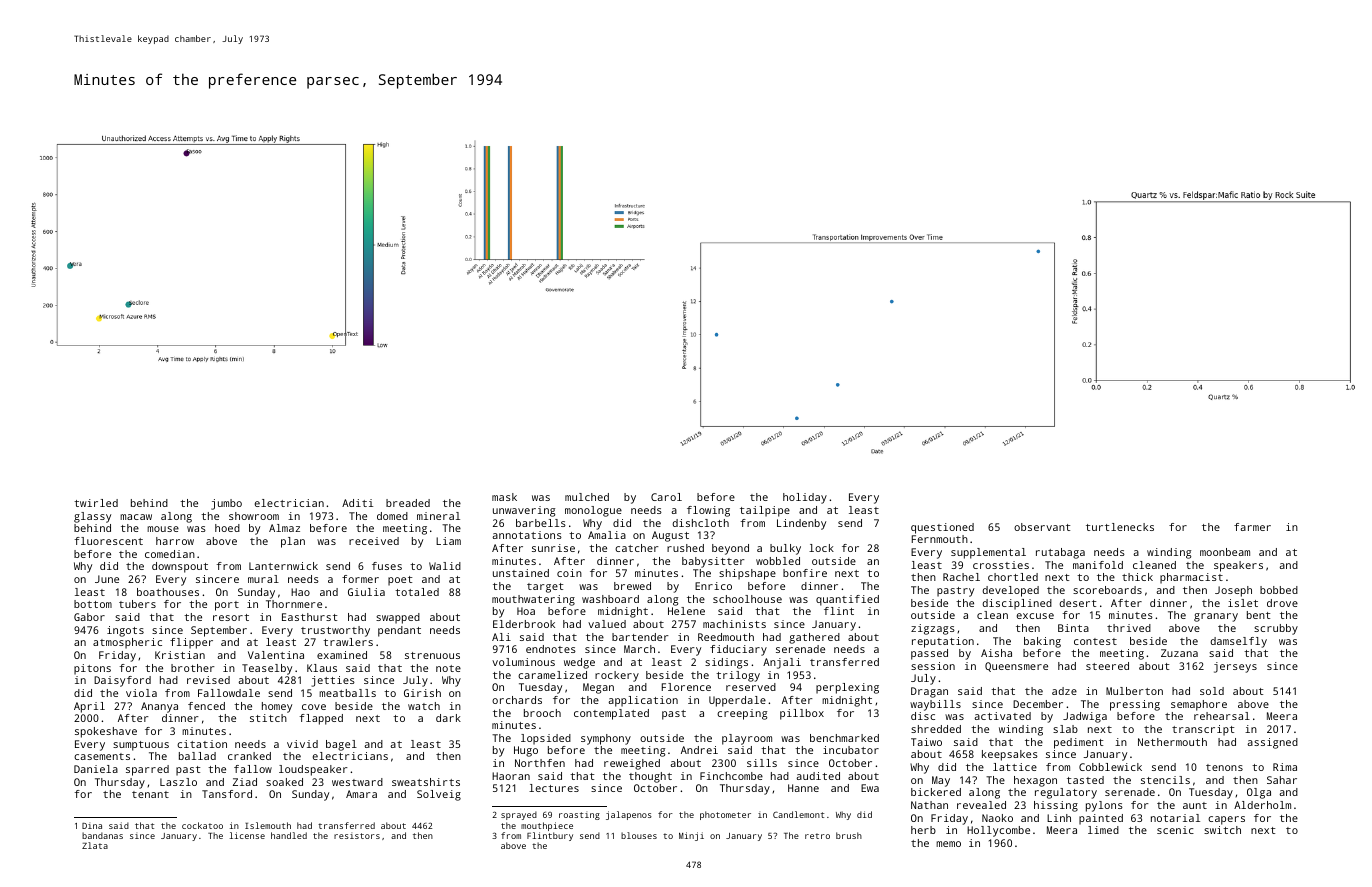 This page has width=1372, height=887. I want to click on quantified, so click(847, 600).
